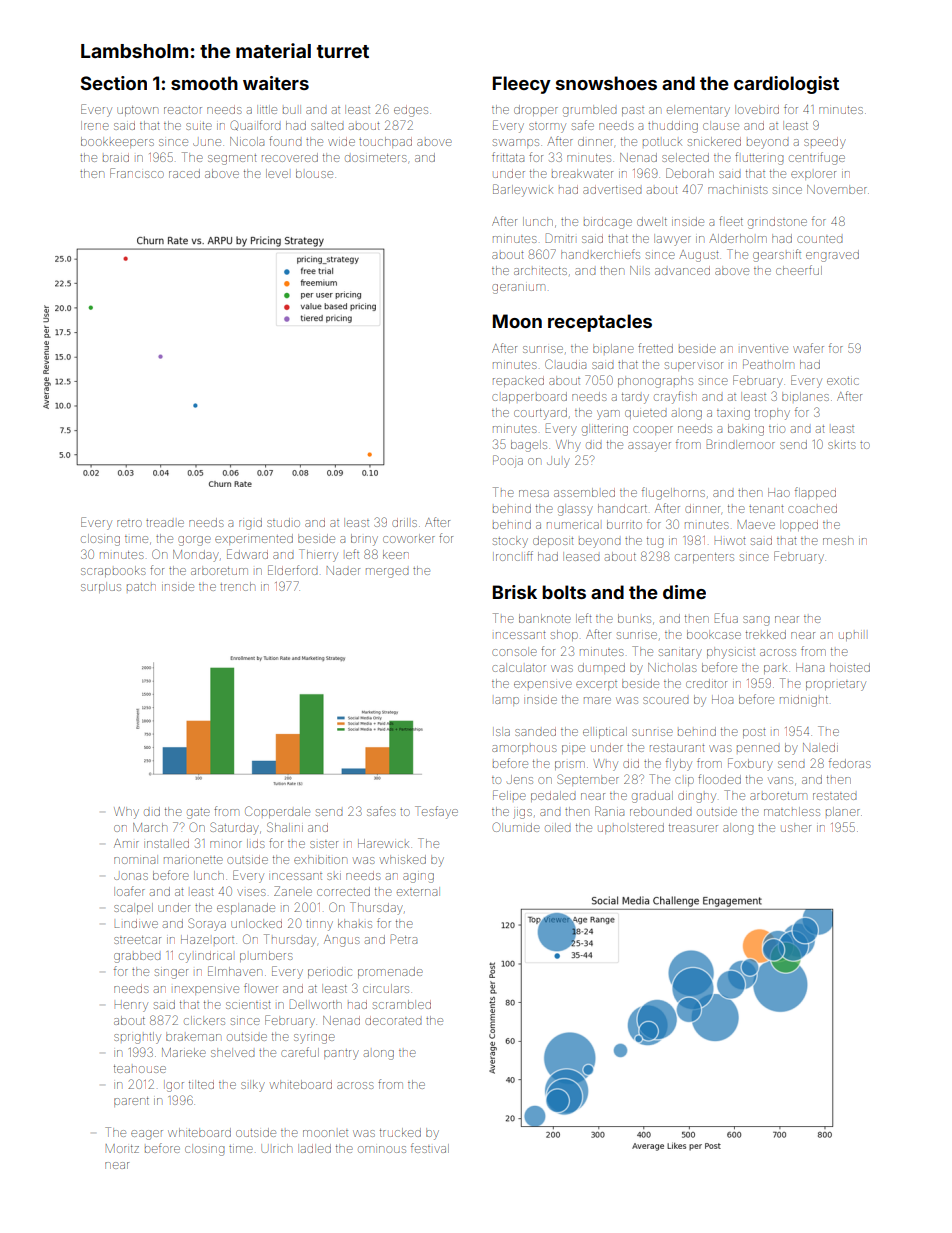 This screenshot has height=1233, width=952. What do you see at coordinates (523, 190) in the screenshot?
I see `Barleywick` at bounding box center [523, 190].
